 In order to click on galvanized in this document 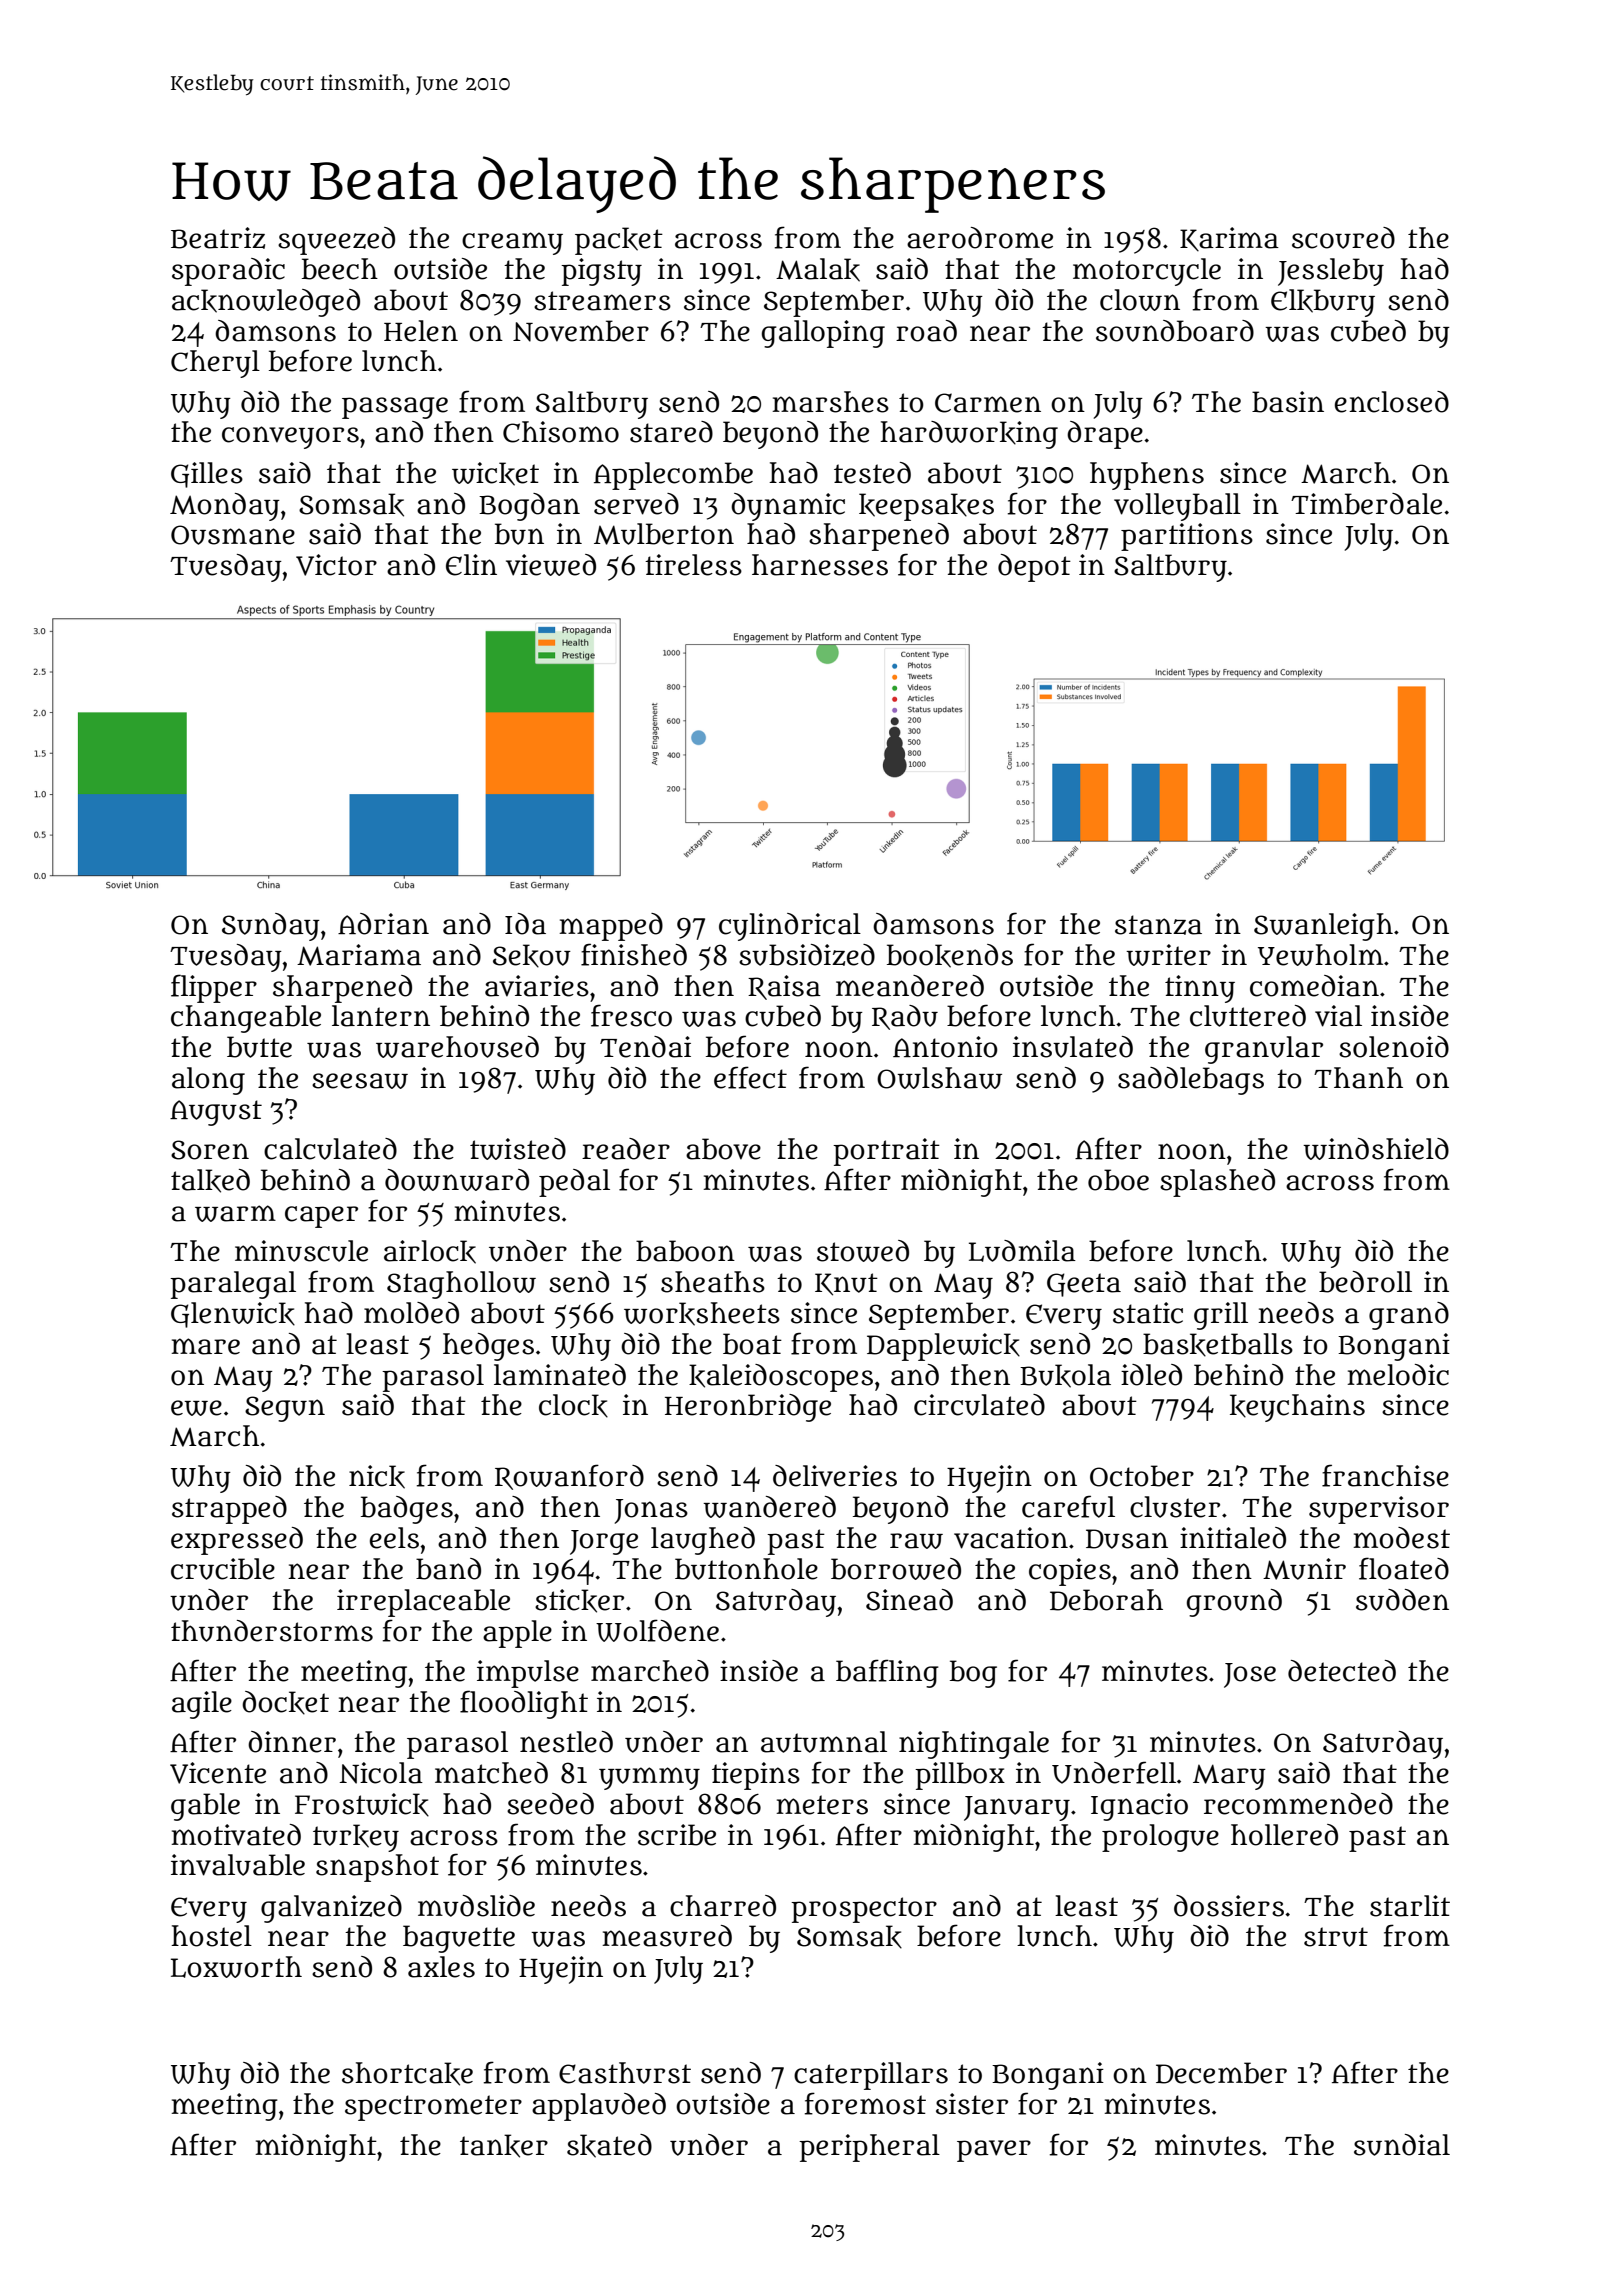, I will do `click(331, 1909)`.
